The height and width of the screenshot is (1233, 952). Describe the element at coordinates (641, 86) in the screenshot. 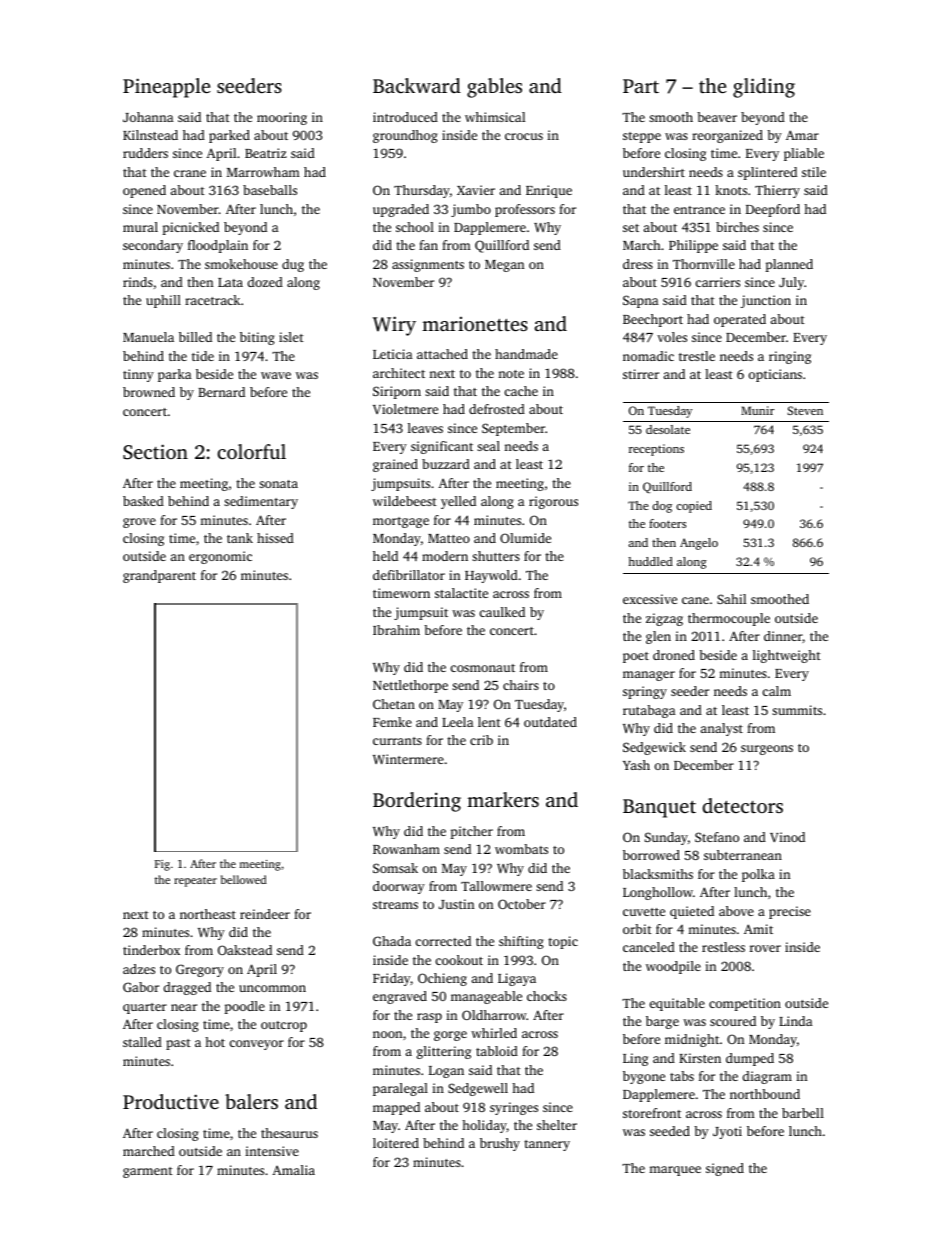

I see `Part` at that location.
